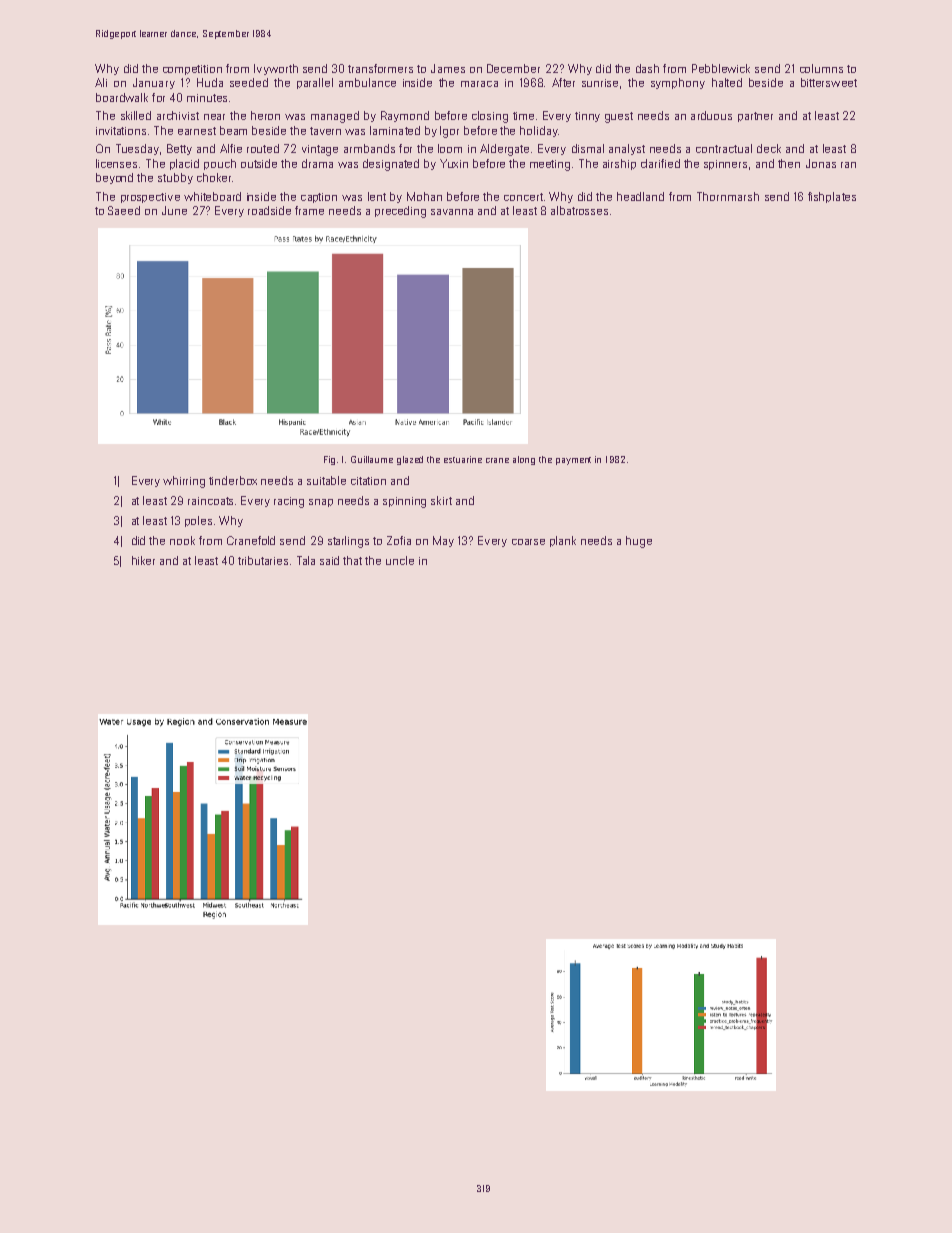 The height and width of the screenshot is (1233, 952). What do you see at coordinates (647, 68) in the screenshot?
I see `dash` at bounding box center [647, 68].
